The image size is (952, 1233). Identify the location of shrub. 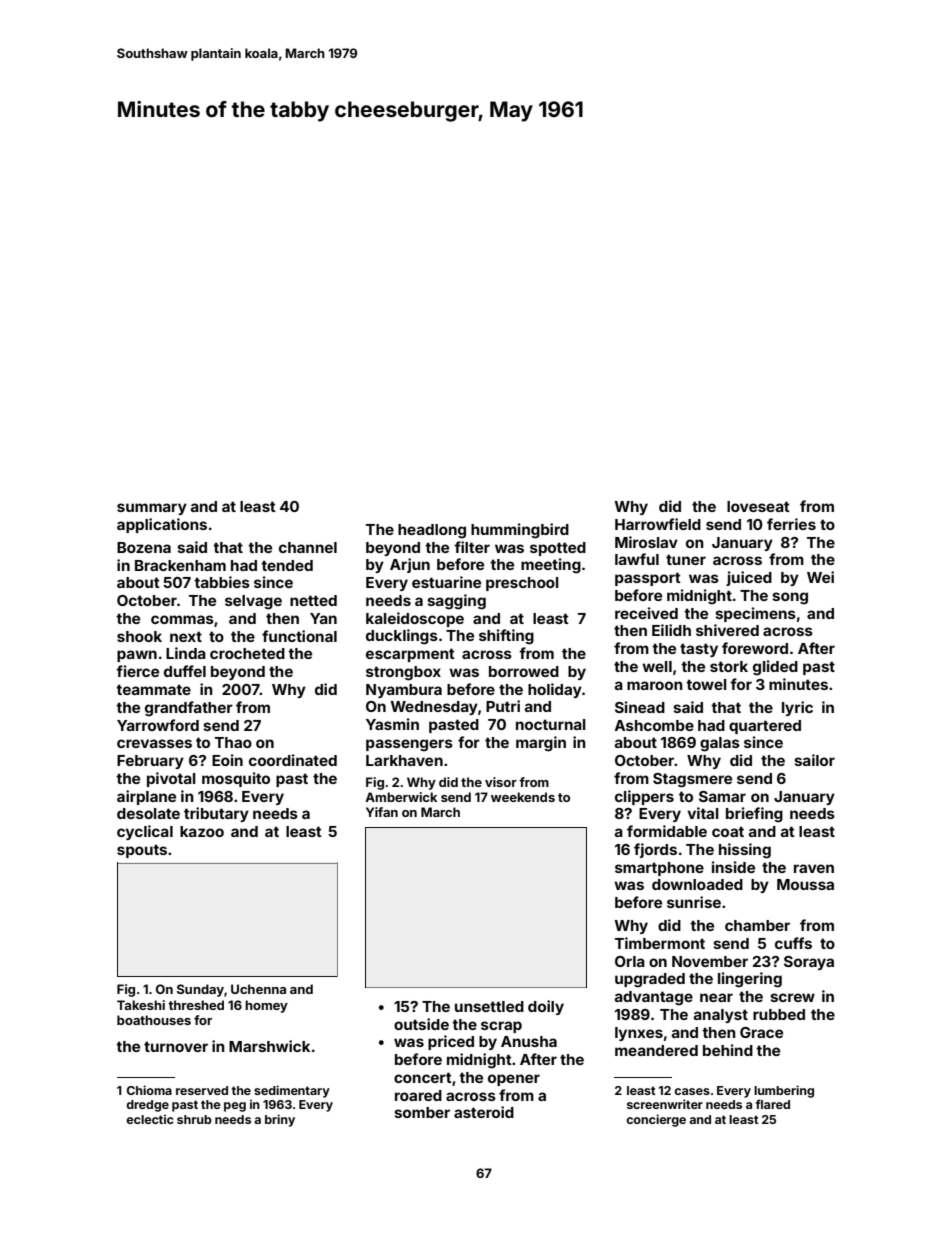
(194, 1119).
